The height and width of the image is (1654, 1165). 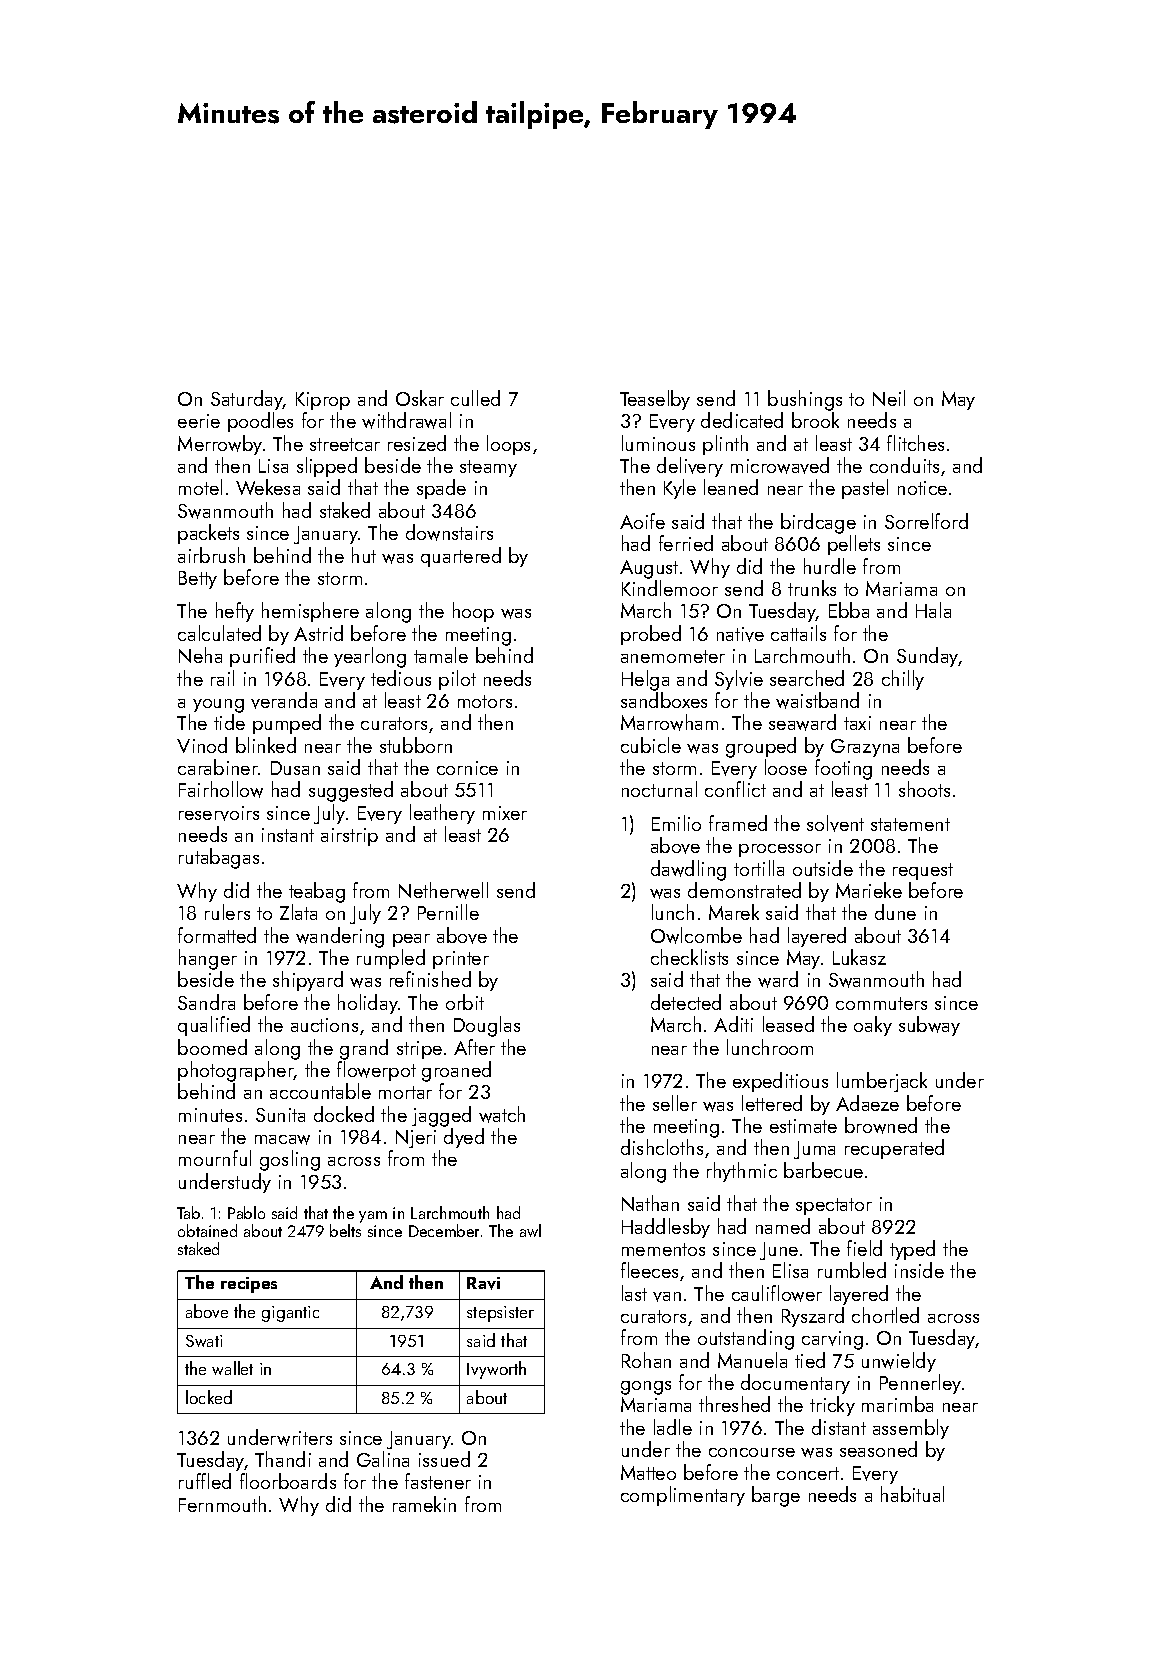 I want to click on birdcage, so click(x=818, y=523).
